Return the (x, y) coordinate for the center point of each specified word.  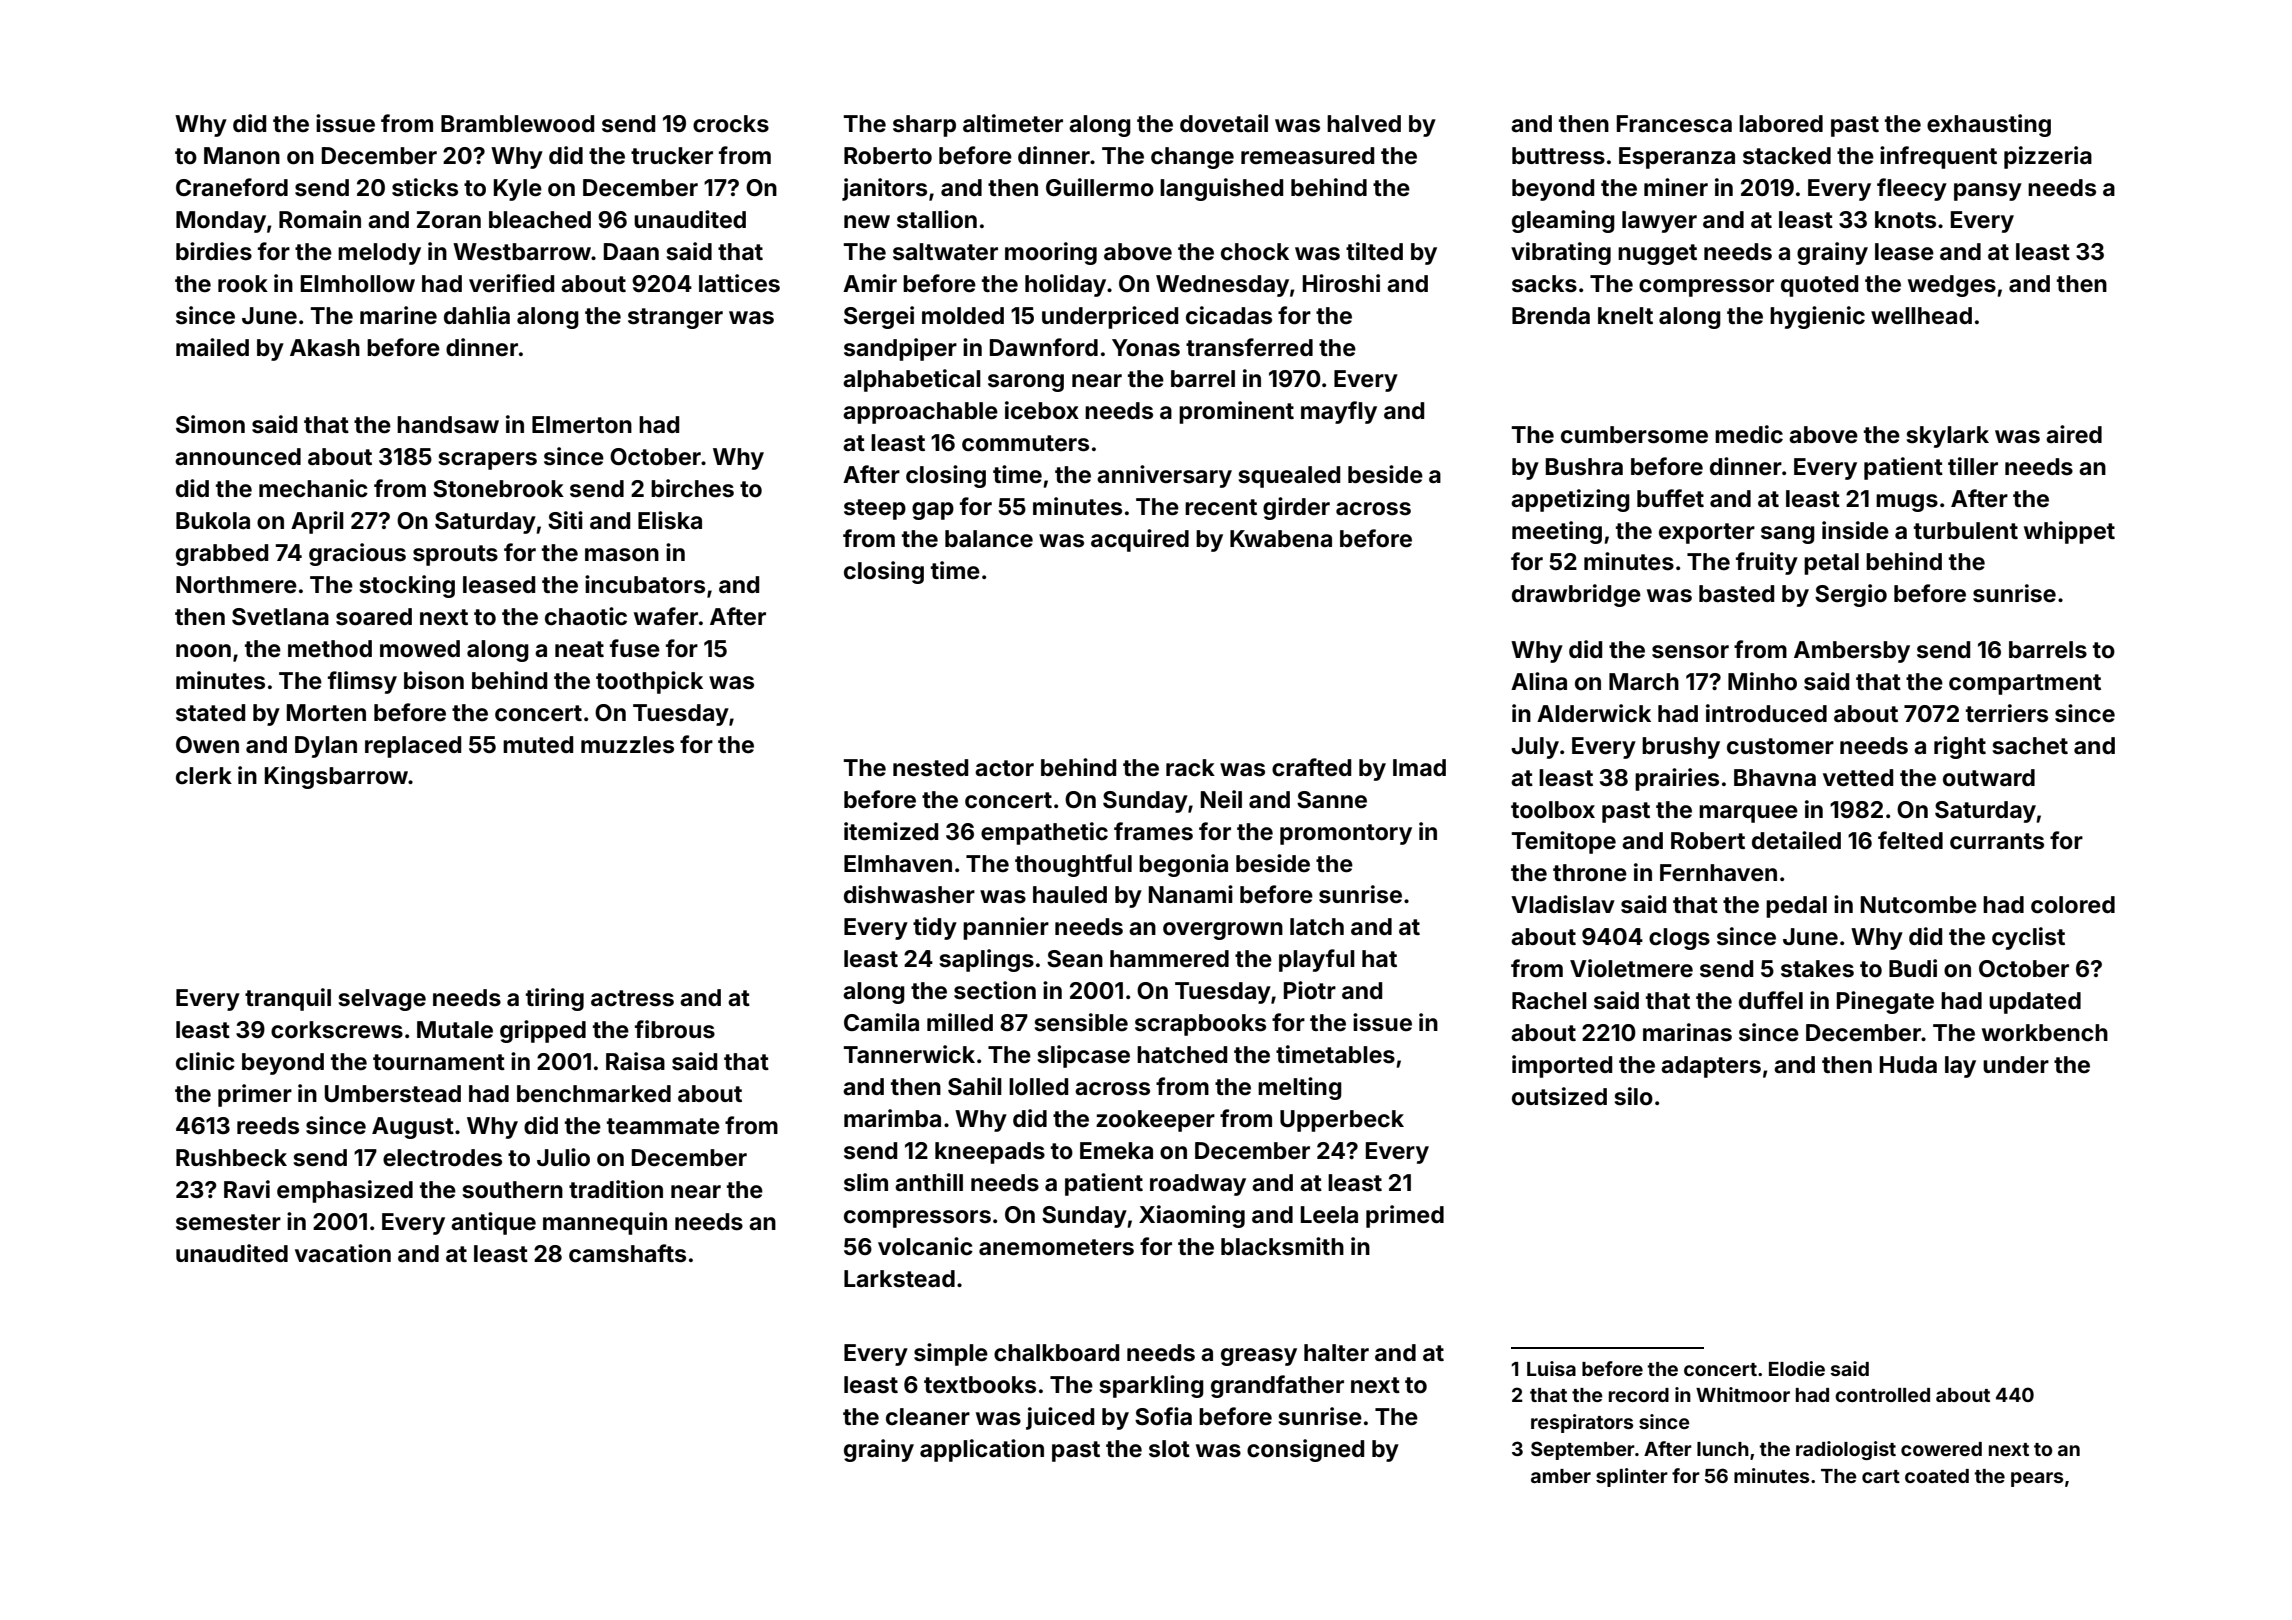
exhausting (1989, 125)
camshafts (627, 1253)
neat (579, 649)
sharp (924, 126)
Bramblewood (517, 124)
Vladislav (1563, 904)
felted (1910, 840)
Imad (1419, 768)
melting (1300, 1088)
